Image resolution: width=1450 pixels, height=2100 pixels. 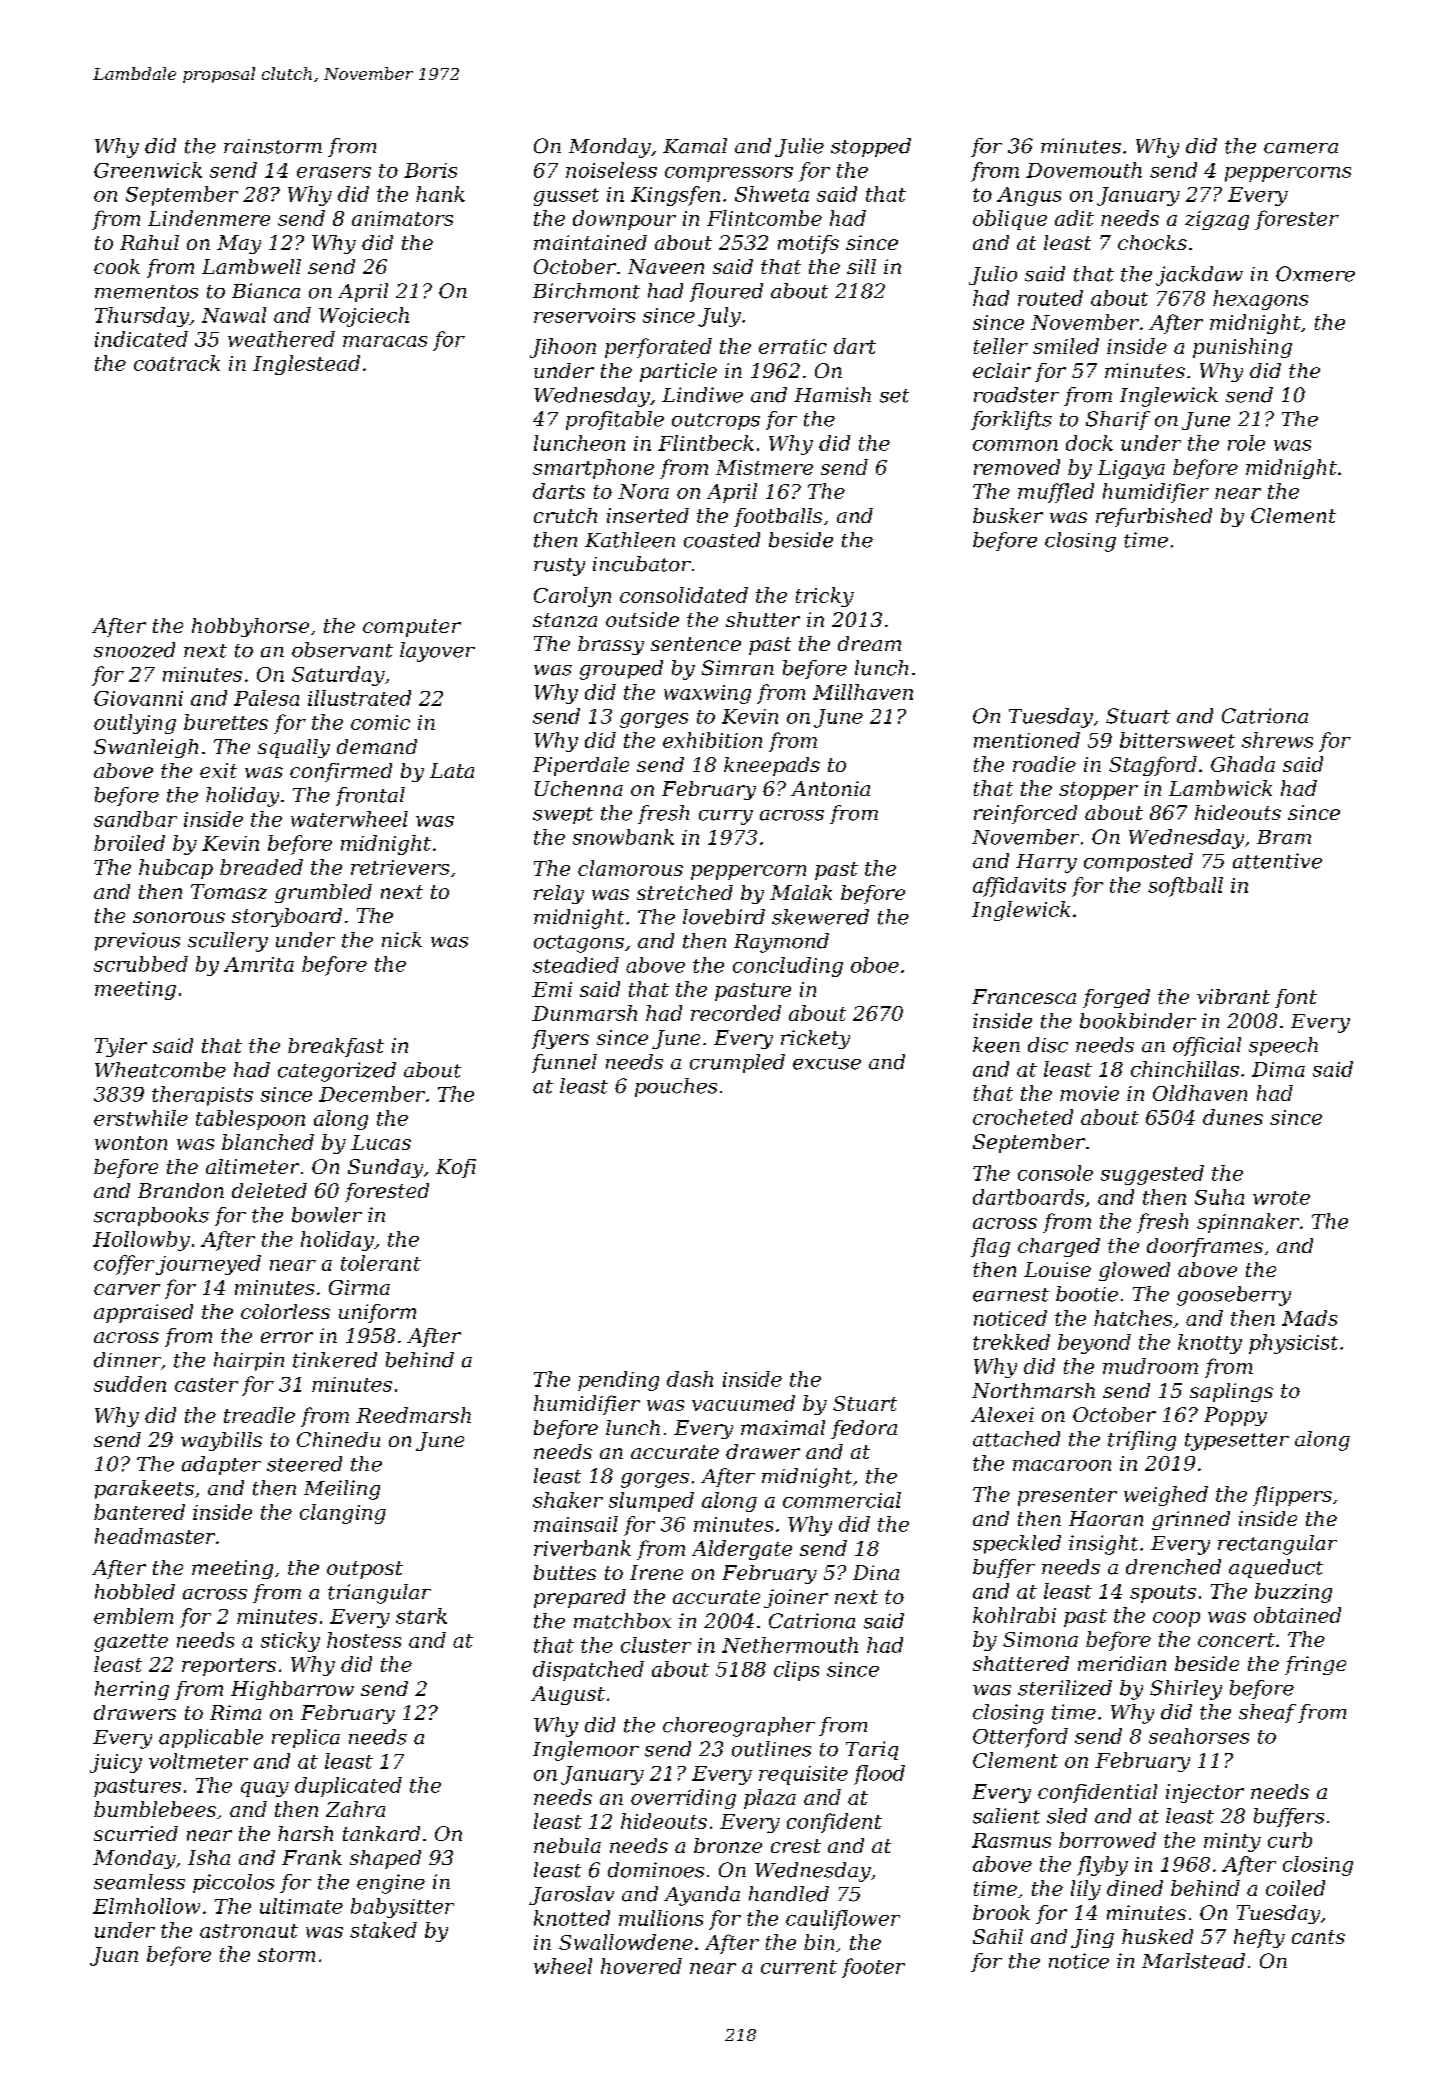 What do you see at coordinates (400, 867) in the screenshot?
I see `retrievers` at bounding box center [400, 867].
